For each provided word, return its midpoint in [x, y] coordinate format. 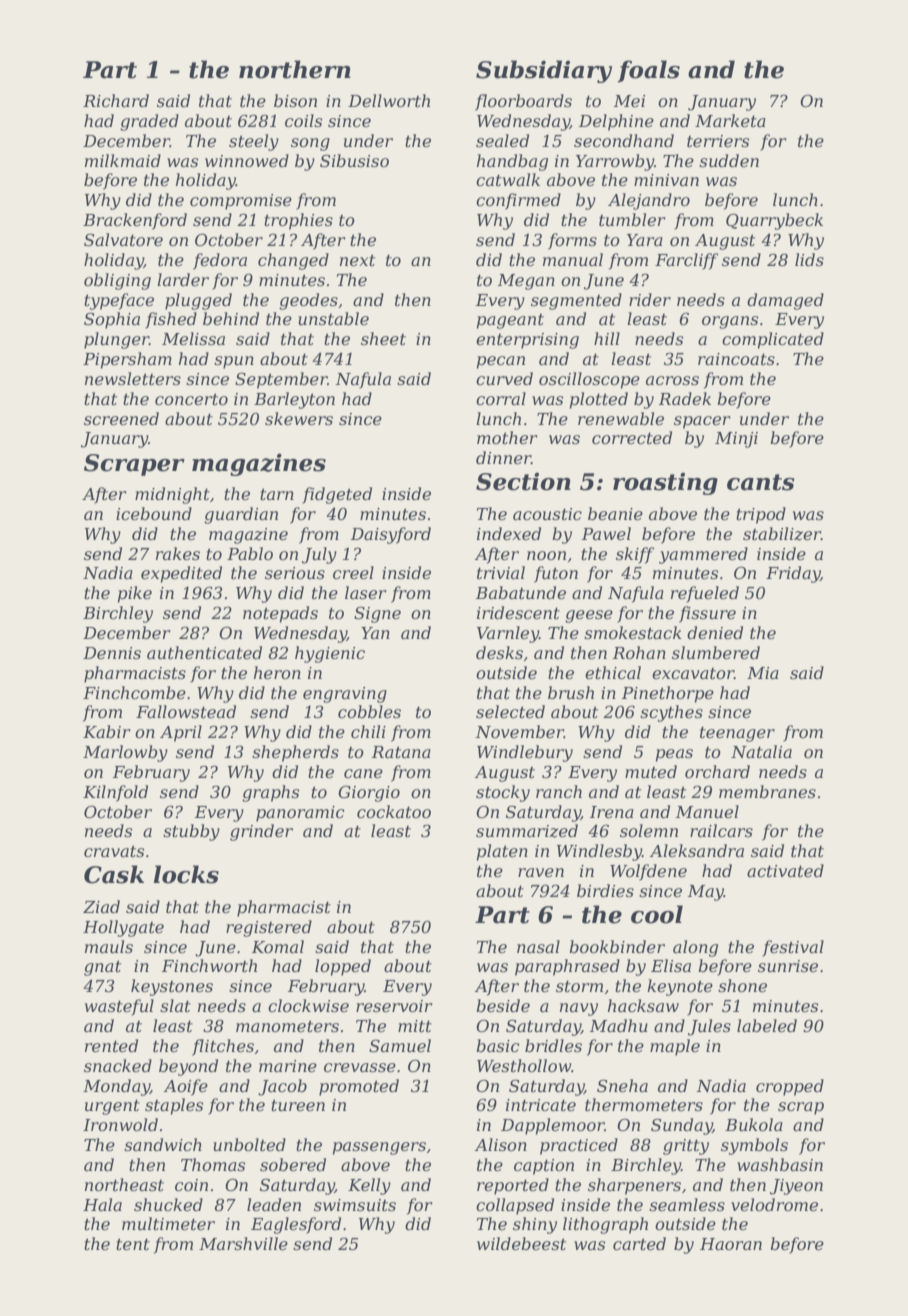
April [181, 733]
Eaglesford [296, 1225]
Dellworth [389, 100]
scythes [671, 713]
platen [502, 852]
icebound [154, 513]
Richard [116, 100]
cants [761, 482]
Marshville [243, 1243]
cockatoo [394, 811]
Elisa [671, 965]
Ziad [101, 906]
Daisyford [391, 535]
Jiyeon [796, 1187]
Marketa [730, 120]
